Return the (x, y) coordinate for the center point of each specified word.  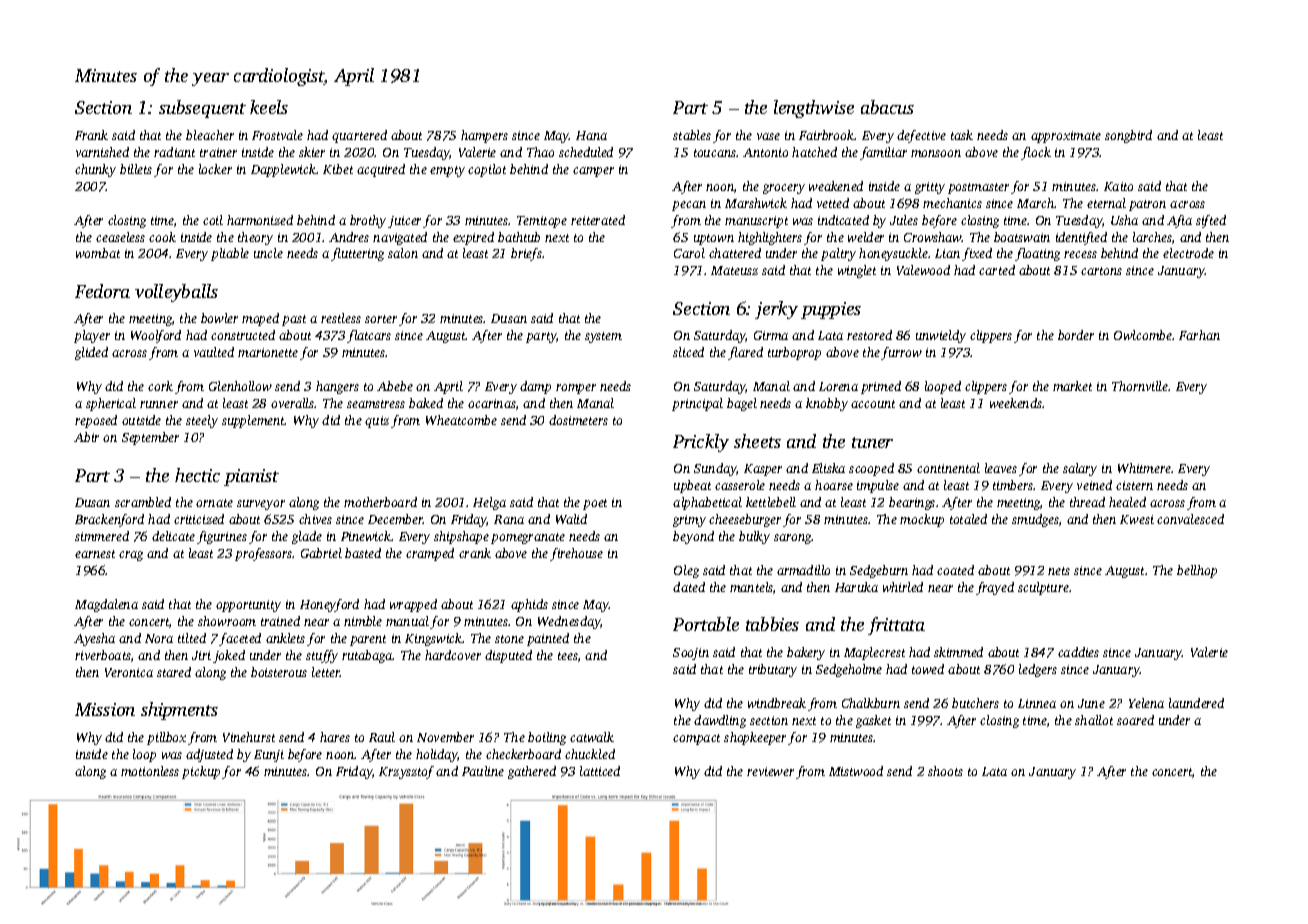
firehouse (576, 554)
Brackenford (109, 520)
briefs (526, 254)
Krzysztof (406, 772)
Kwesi (1137, 519)
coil (213, 220)
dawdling (720, 721)
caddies (1078, 652)
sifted (1211, 221)
